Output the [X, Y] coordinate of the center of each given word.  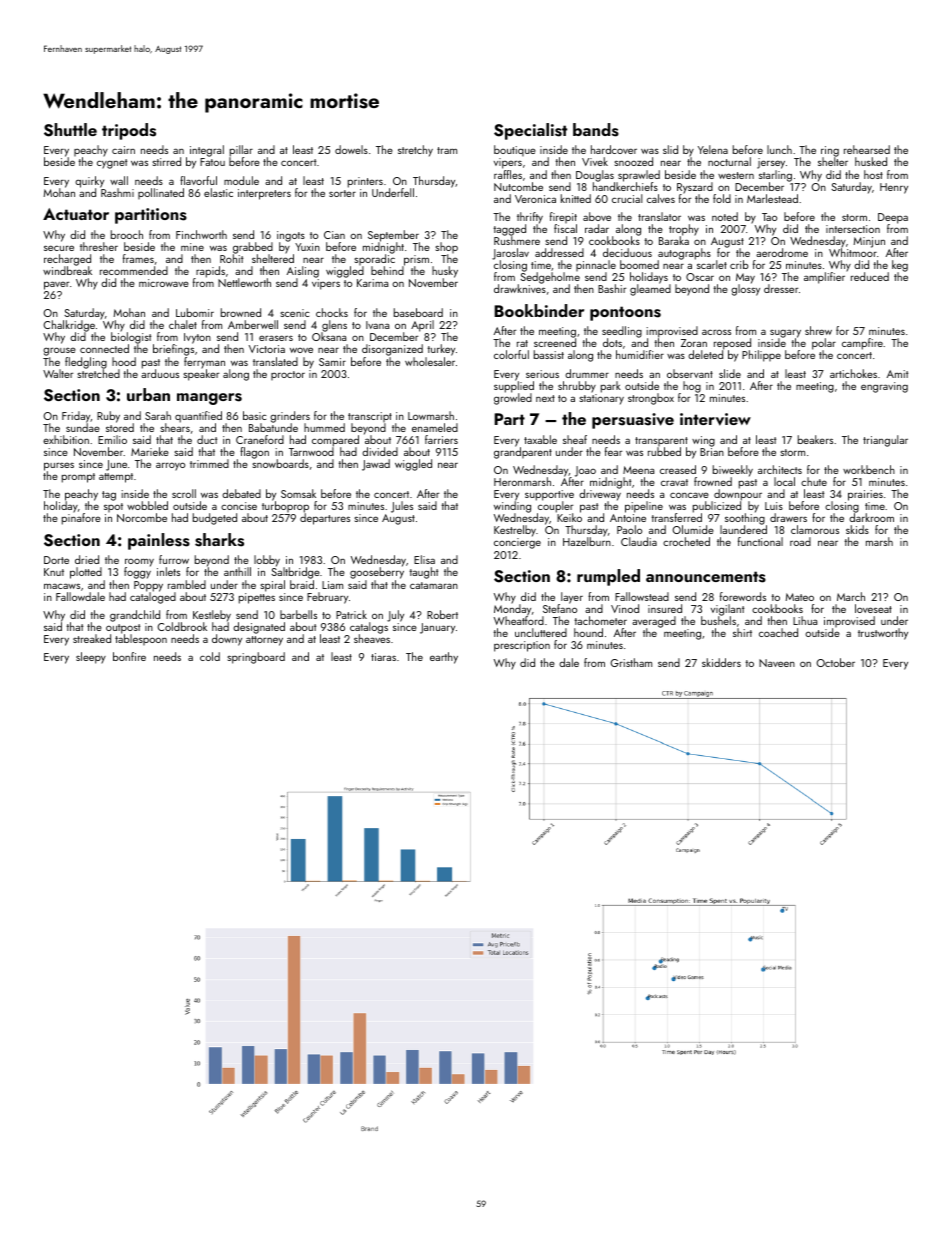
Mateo [800, 597]
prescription [522, 646]
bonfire [129, 656]
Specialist [530, 131]
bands [596, 130]
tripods [129, 131]
